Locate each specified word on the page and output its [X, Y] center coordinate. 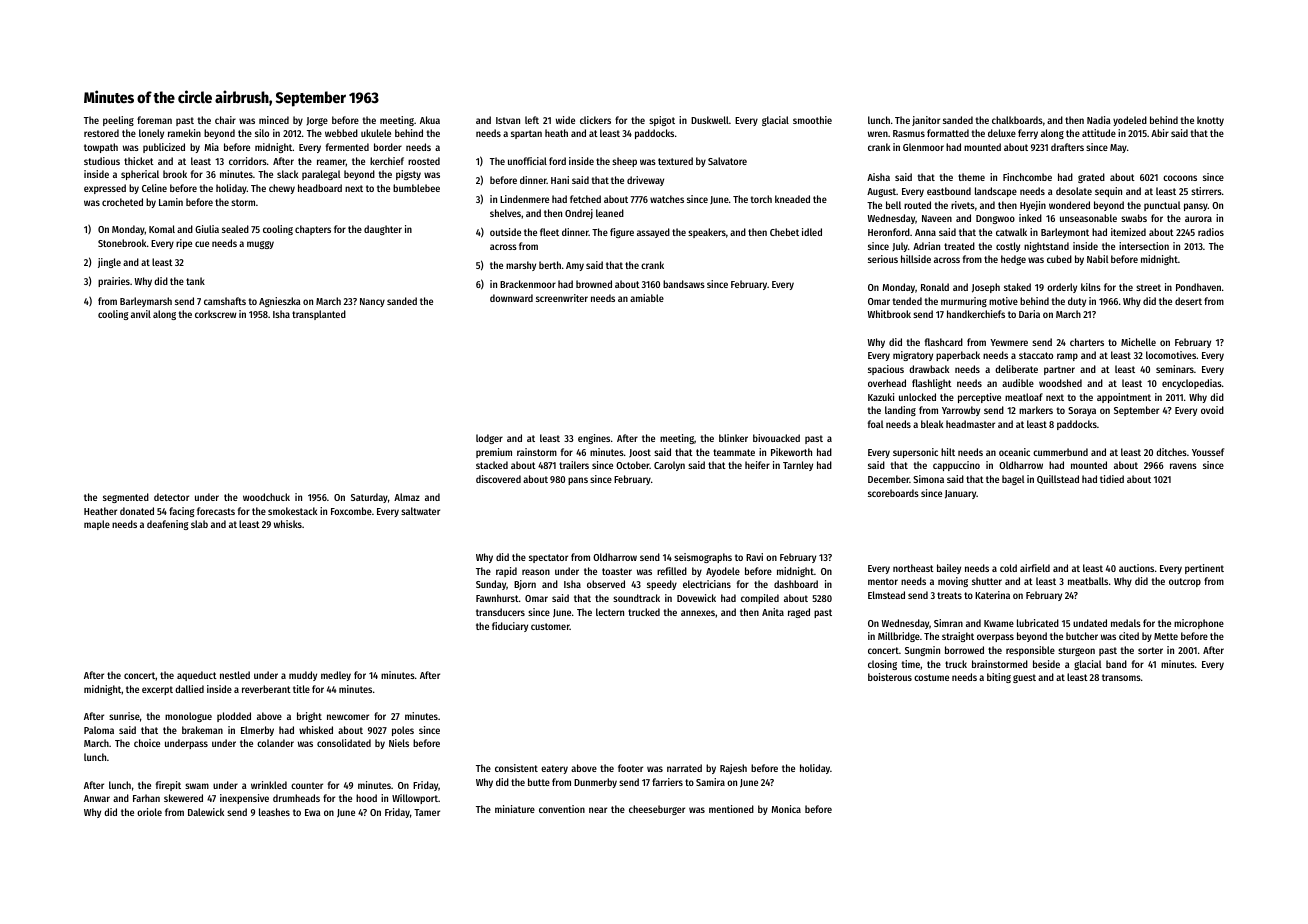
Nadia [1099, 120]
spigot [662, 121]
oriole [149, 812]
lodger [489, 439]
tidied [1112, 479]
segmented [126, 498]
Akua [430, 120]
